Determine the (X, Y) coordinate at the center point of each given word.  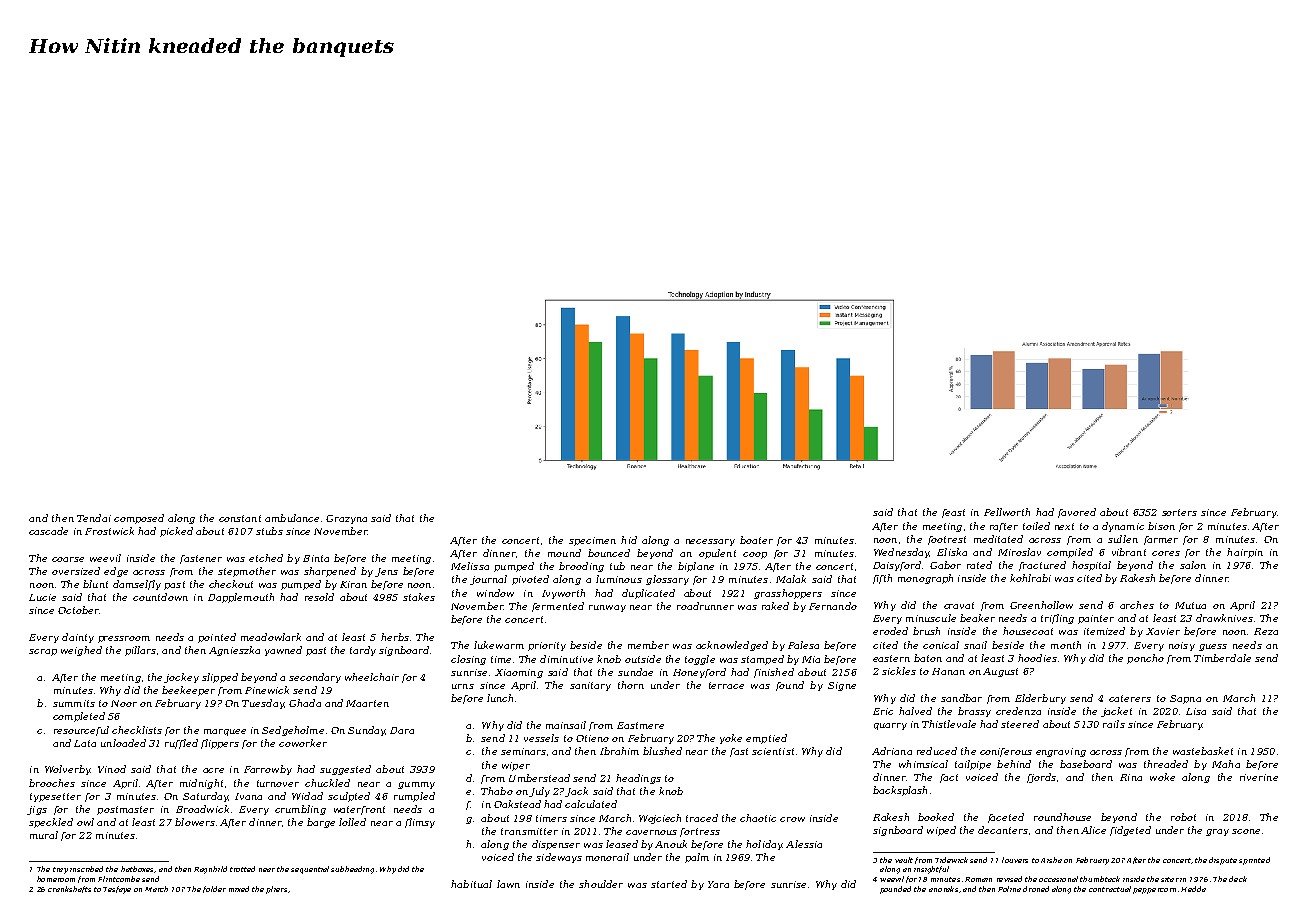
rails (1114, 724)
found (790, 686)
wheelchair (372, 677)
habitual (471, 884)
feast (953, 513)
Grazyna (346, 519)
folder (214, 889)
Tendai (94, 518)
